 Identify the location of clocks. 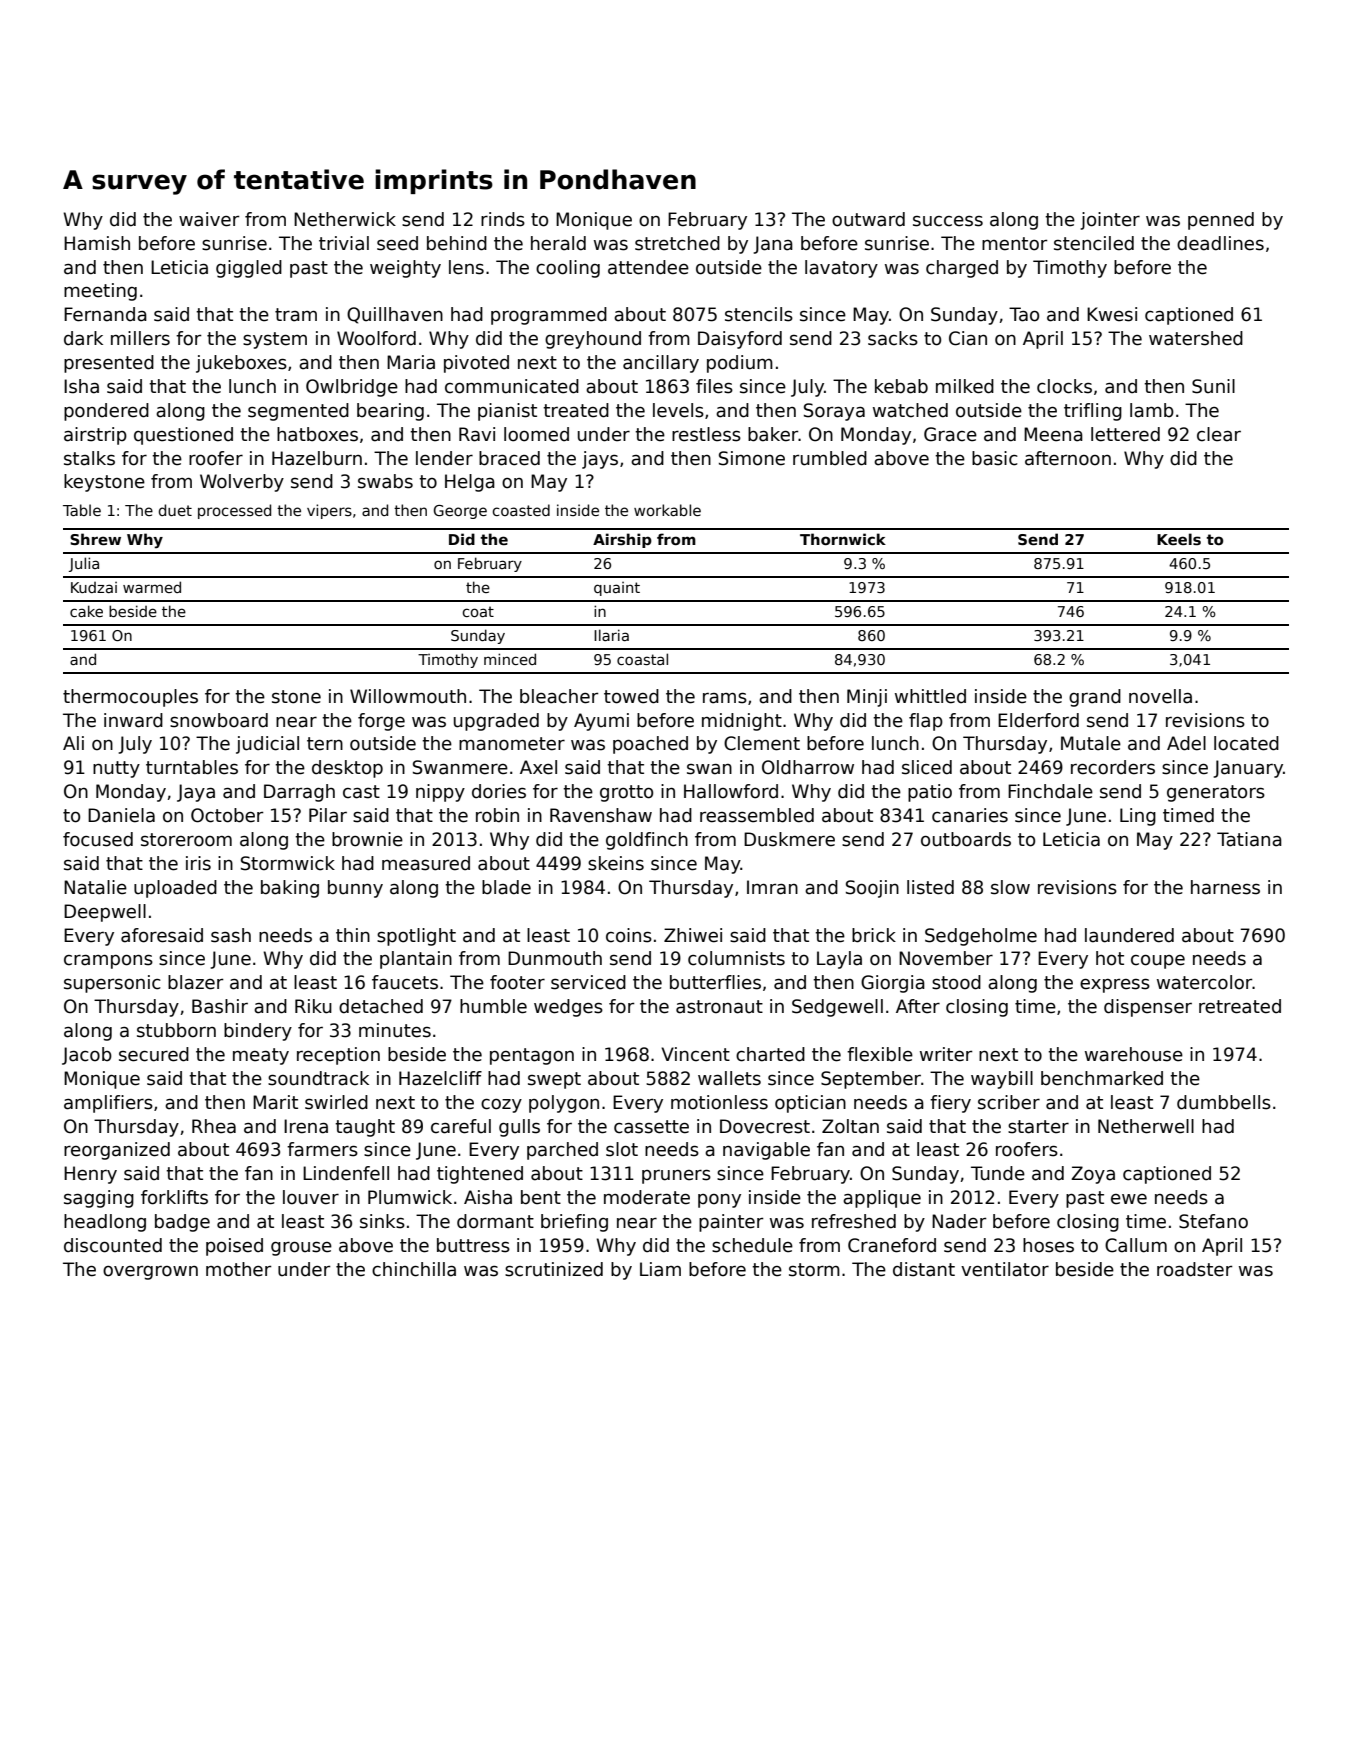
(1064, 386).
